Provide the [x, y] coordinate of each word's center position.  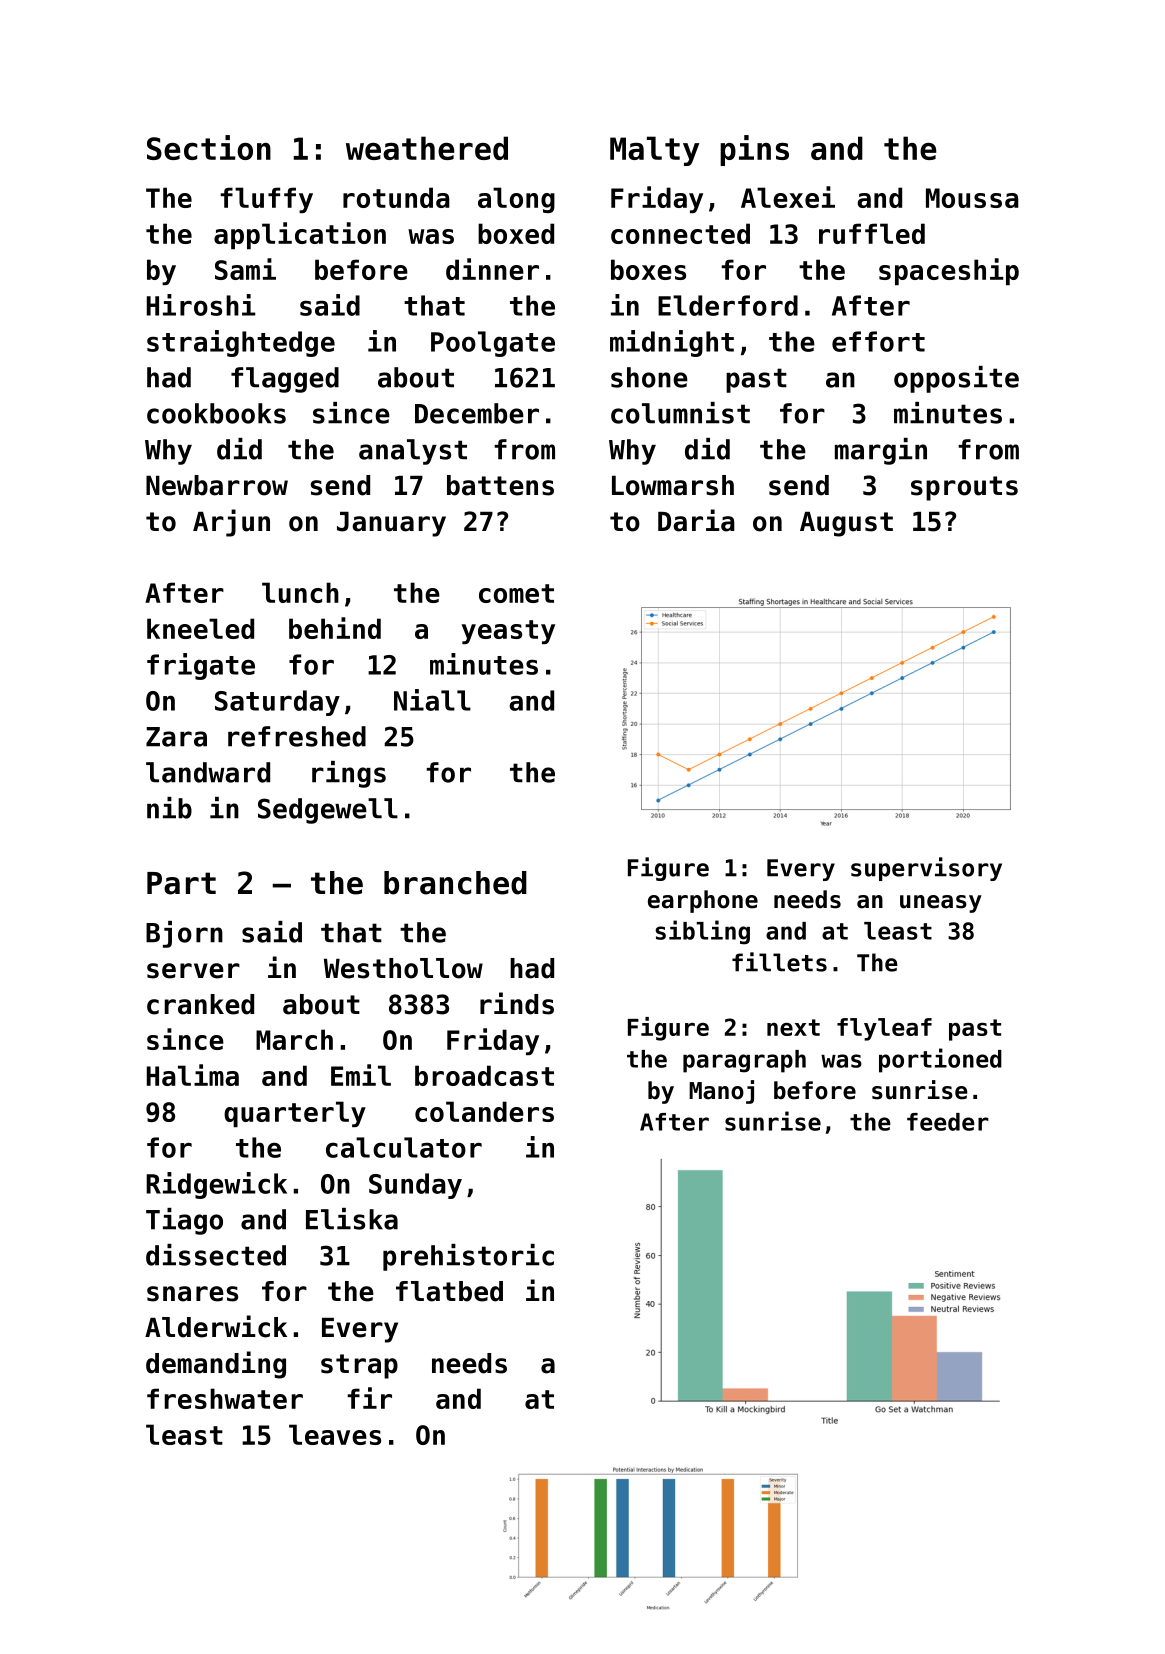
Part [181, 883]
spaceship [949, 271]
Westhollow [403, 968]
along [516, 200]
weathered [427, 148]
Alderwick [216, 1326]
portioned [940, 1060]
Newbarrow [217, 485]
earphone [703, 901]
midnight [672, 343]
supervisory [926, 869]
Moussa [972, 198]
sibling [702, 932]
